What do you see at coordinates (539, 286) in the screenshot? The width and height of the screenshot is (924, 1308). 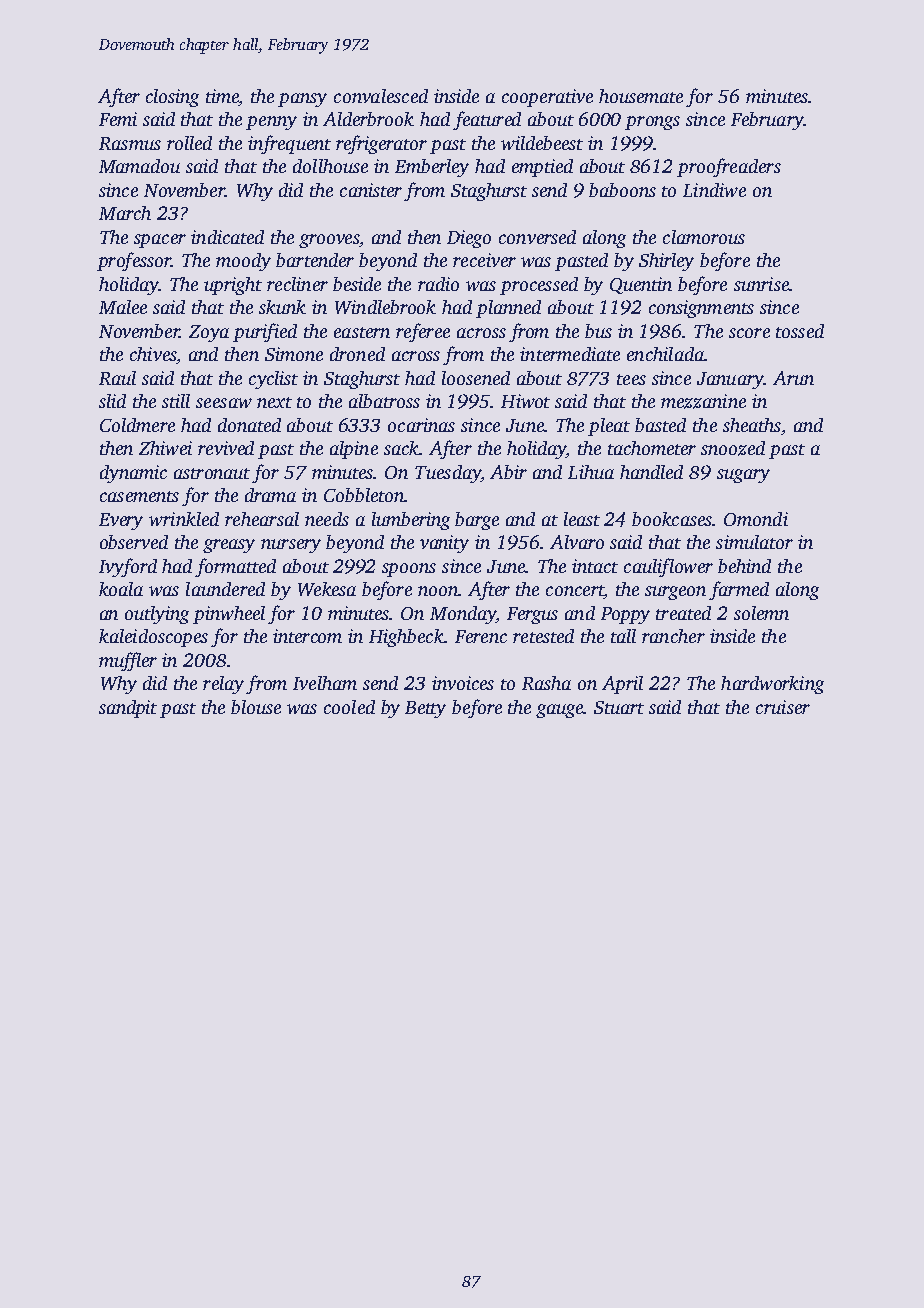 I see `processed` at bounding box center [539, 286].
